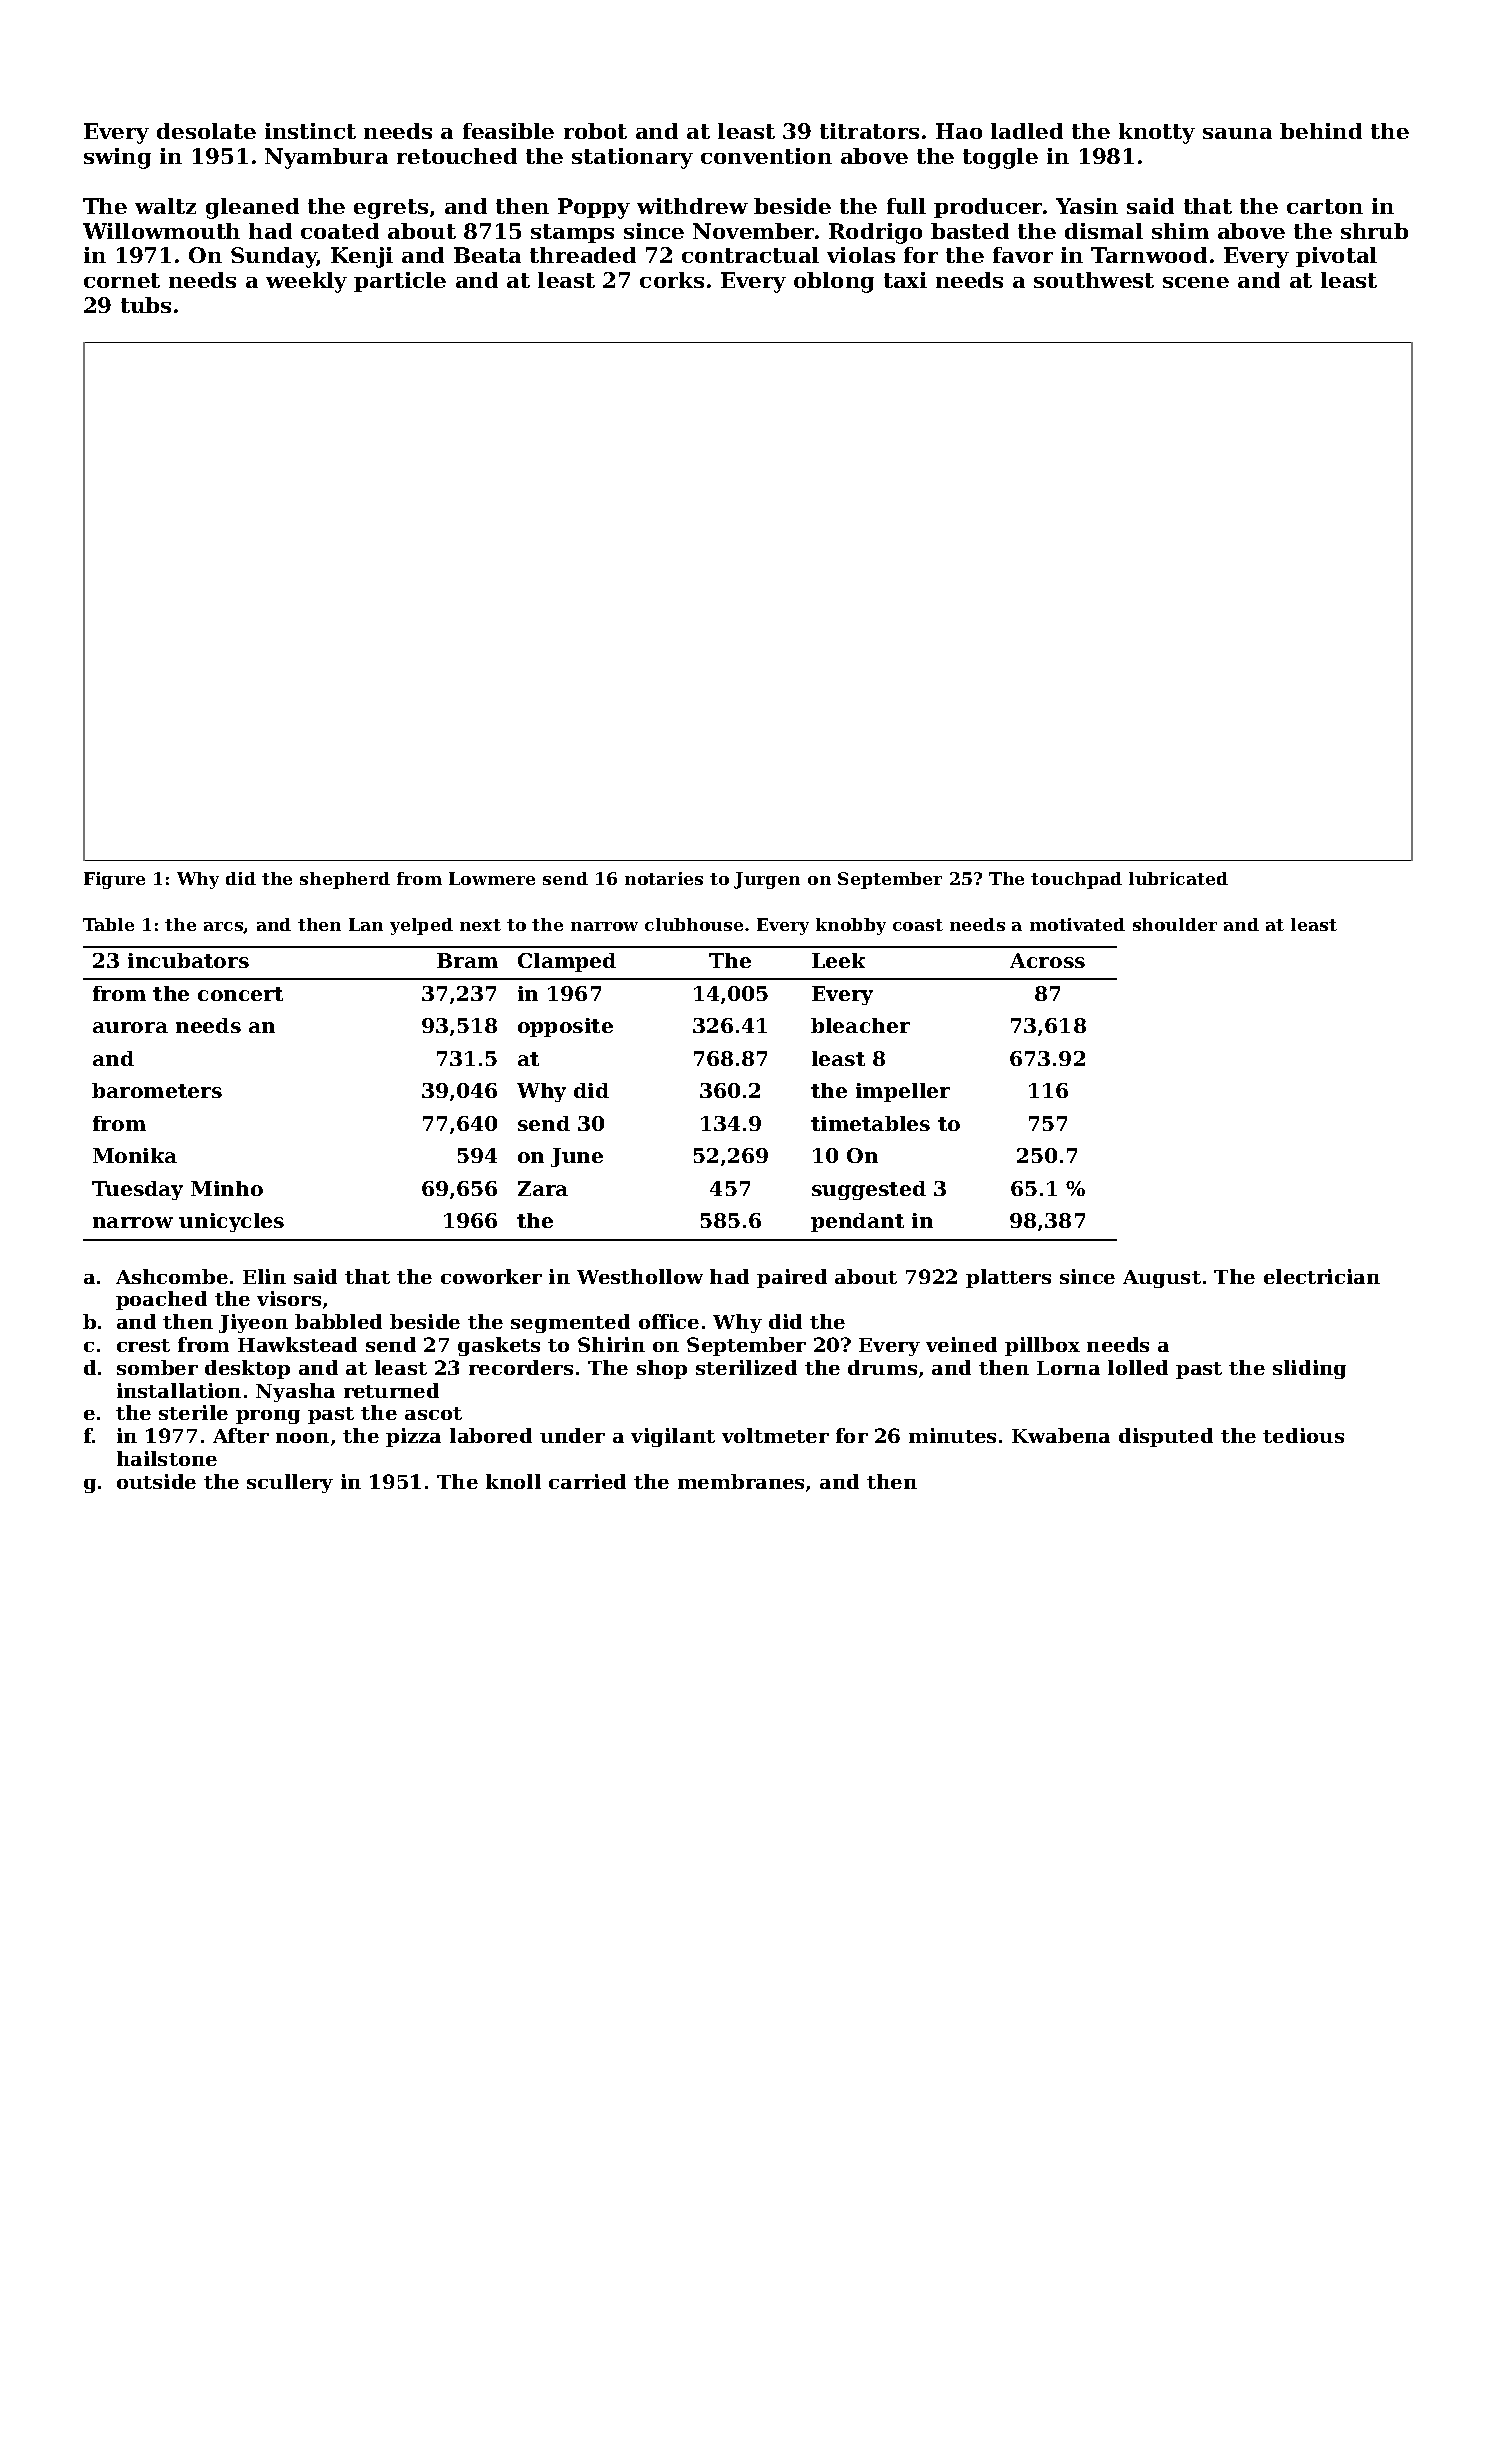  What do you see at coordinates (834, 282) in the image?
I see `oblong` at bounding box center [834, 282].
